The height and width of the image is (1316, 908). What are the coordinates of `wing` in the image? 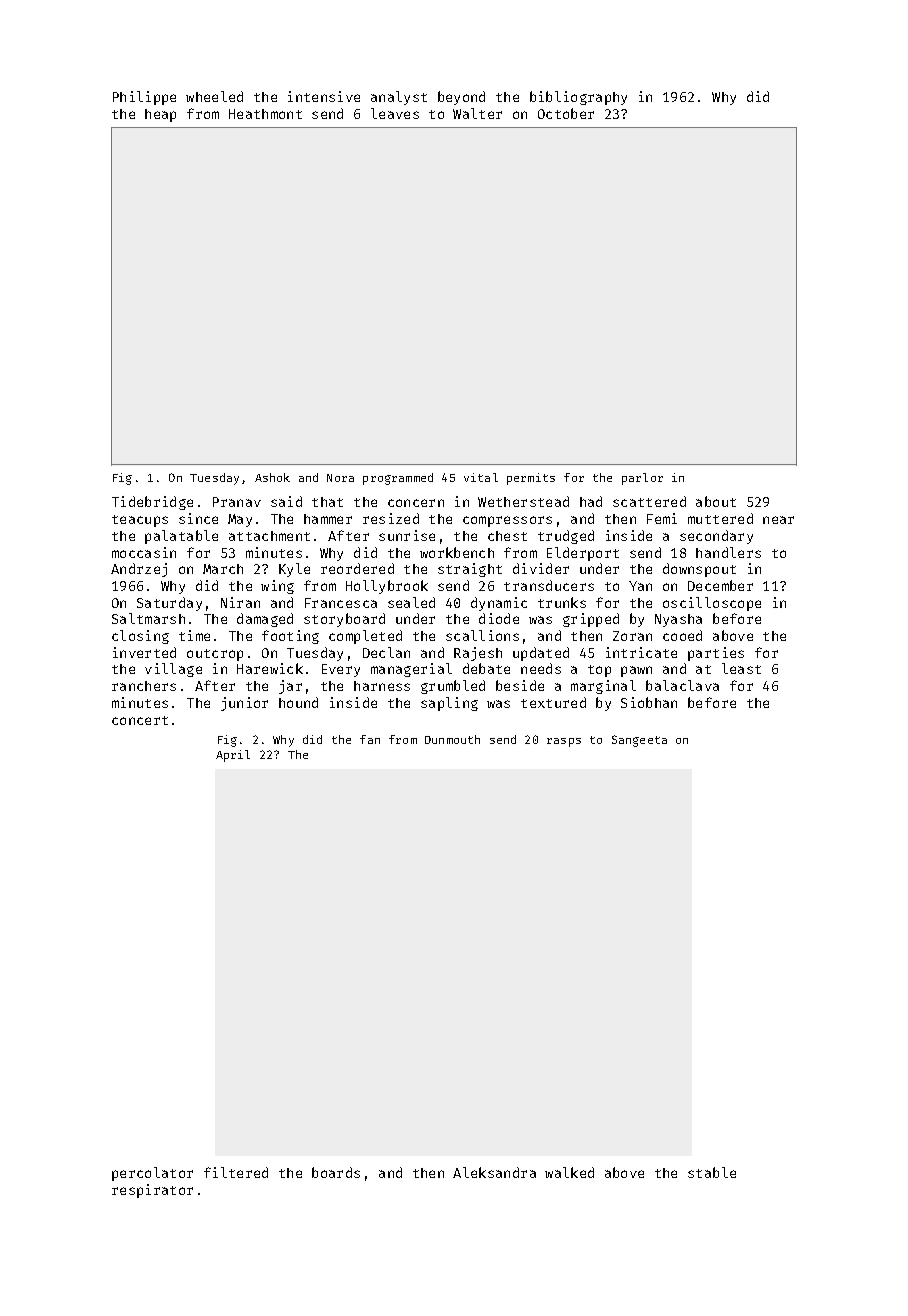 It's located at (277, 587).
